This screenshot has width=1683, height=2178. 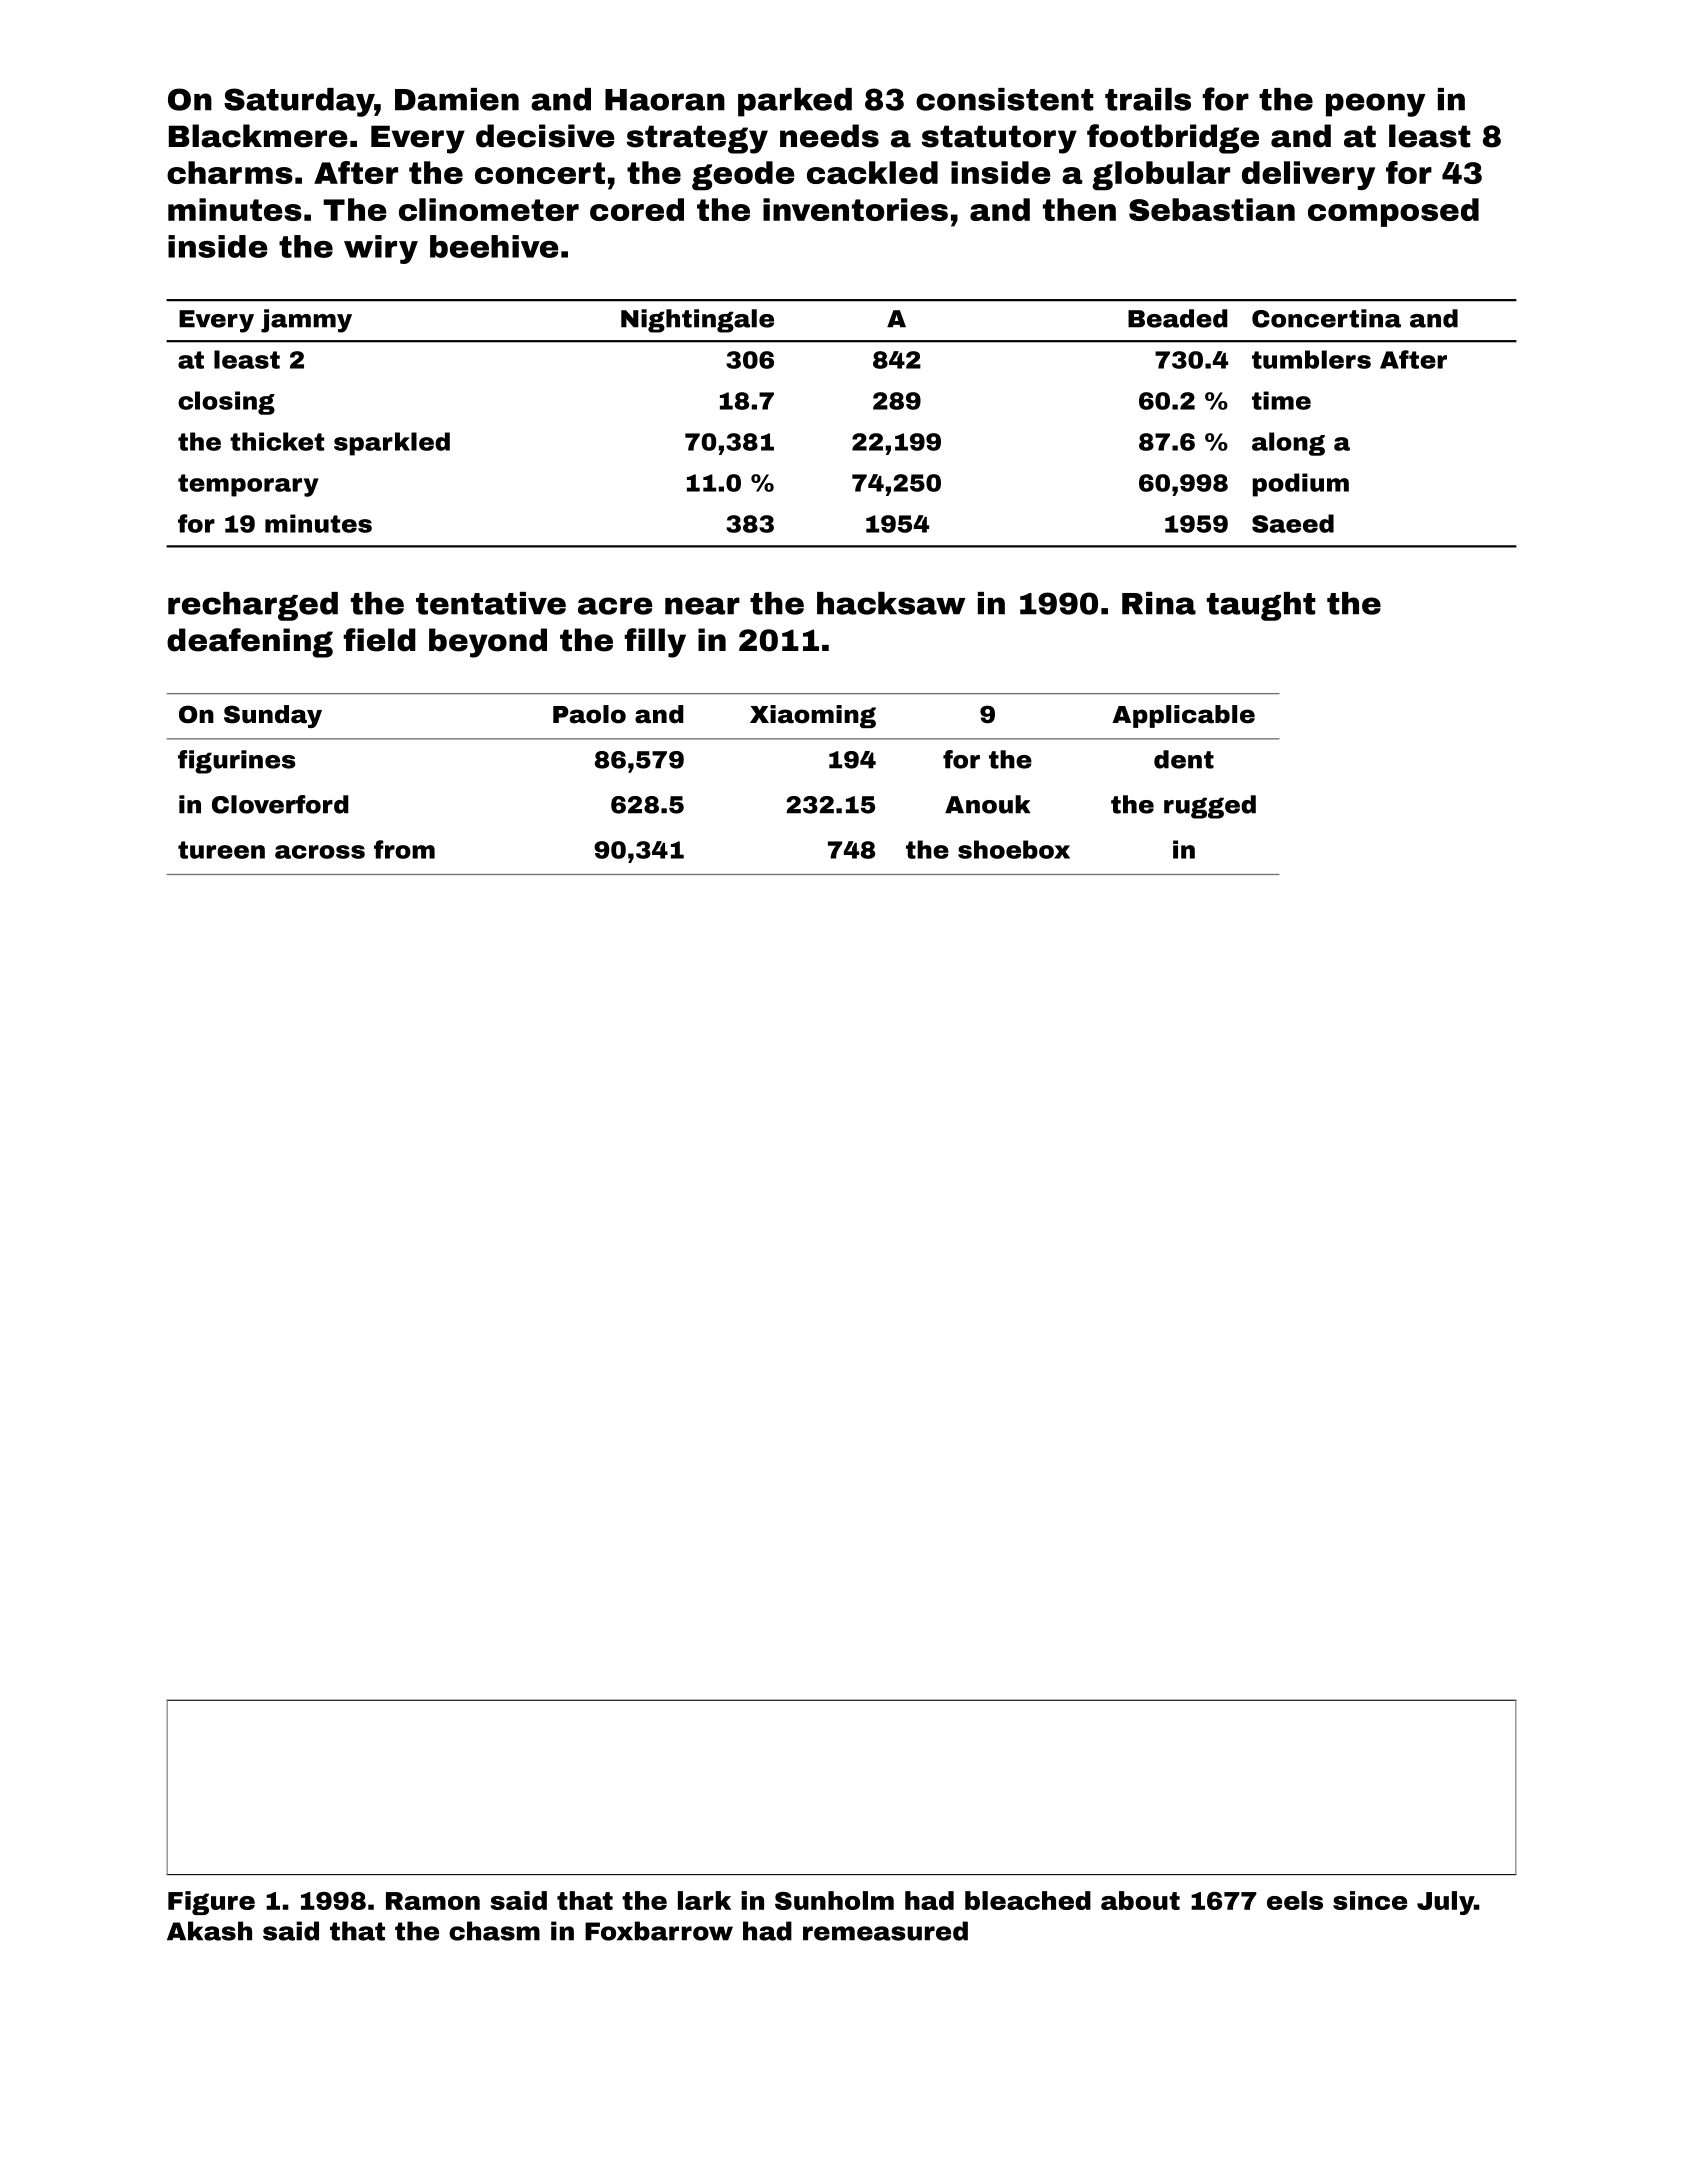 I want to click on Figure, so click(x=211, y=1903).
